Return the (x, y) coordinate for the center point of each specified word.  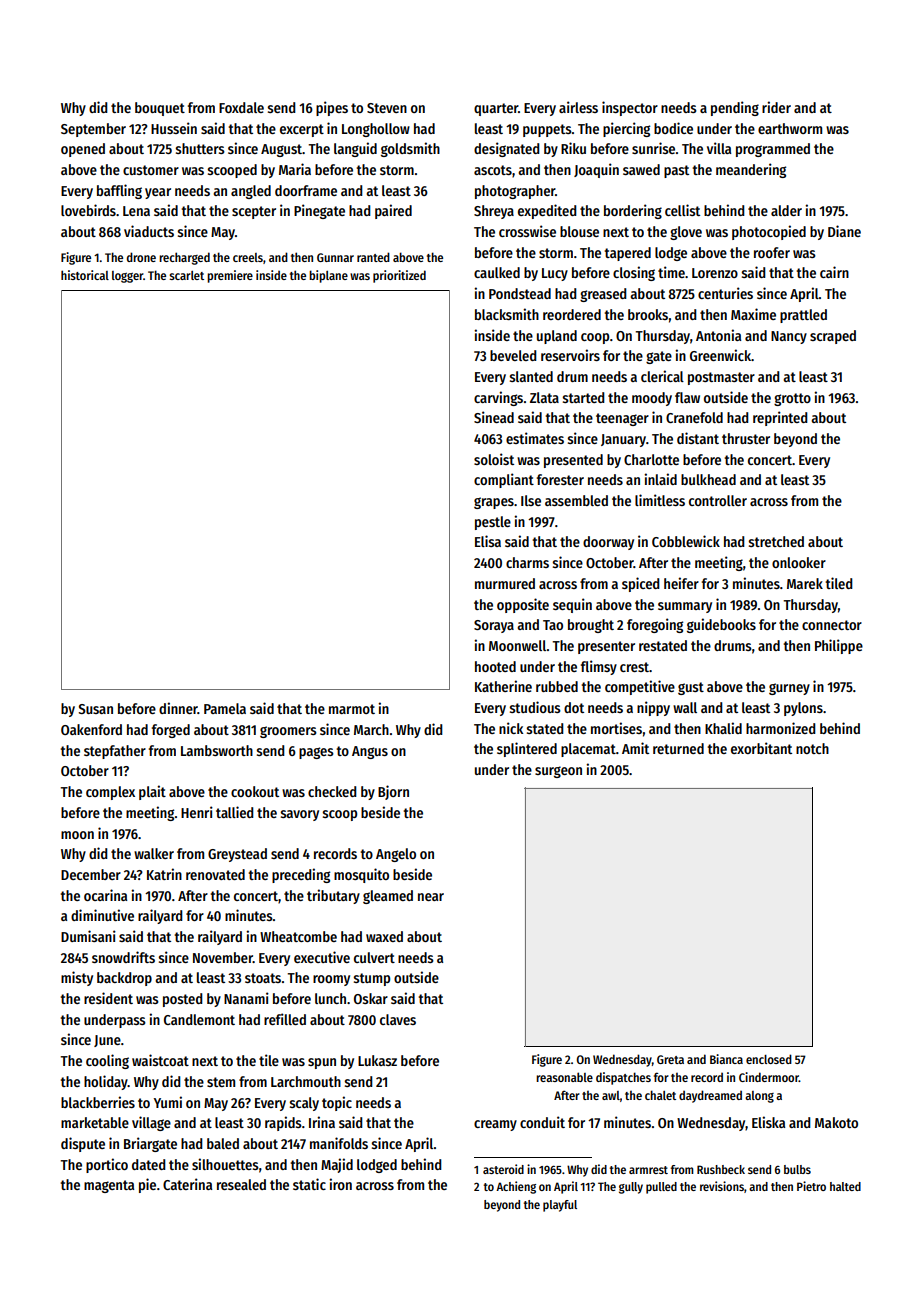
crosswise (527, 231)
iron (340, 1184)
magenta (109, 1186)
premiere (230, 276)
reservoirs (570, 355)
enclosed (769, 1059)
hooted (495, 666)
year (158, 193)
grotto (792, 399)
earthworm (790, 128)
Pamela (225, 708)
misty (77, 978)
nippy (653, 708)
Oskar (371, 998)
